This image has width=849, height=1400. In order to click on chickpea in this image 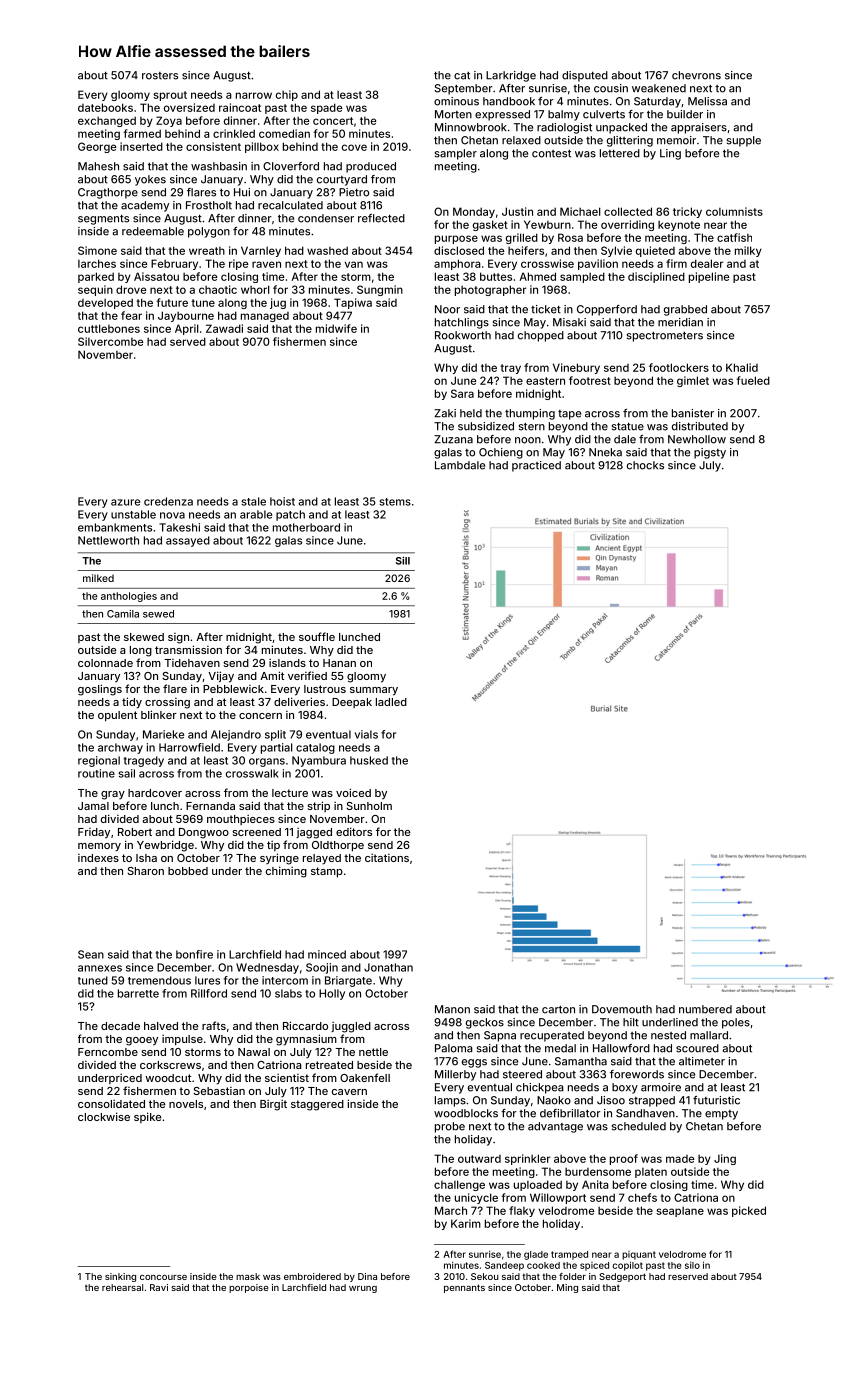, I will do `click(540, 1088)`.
